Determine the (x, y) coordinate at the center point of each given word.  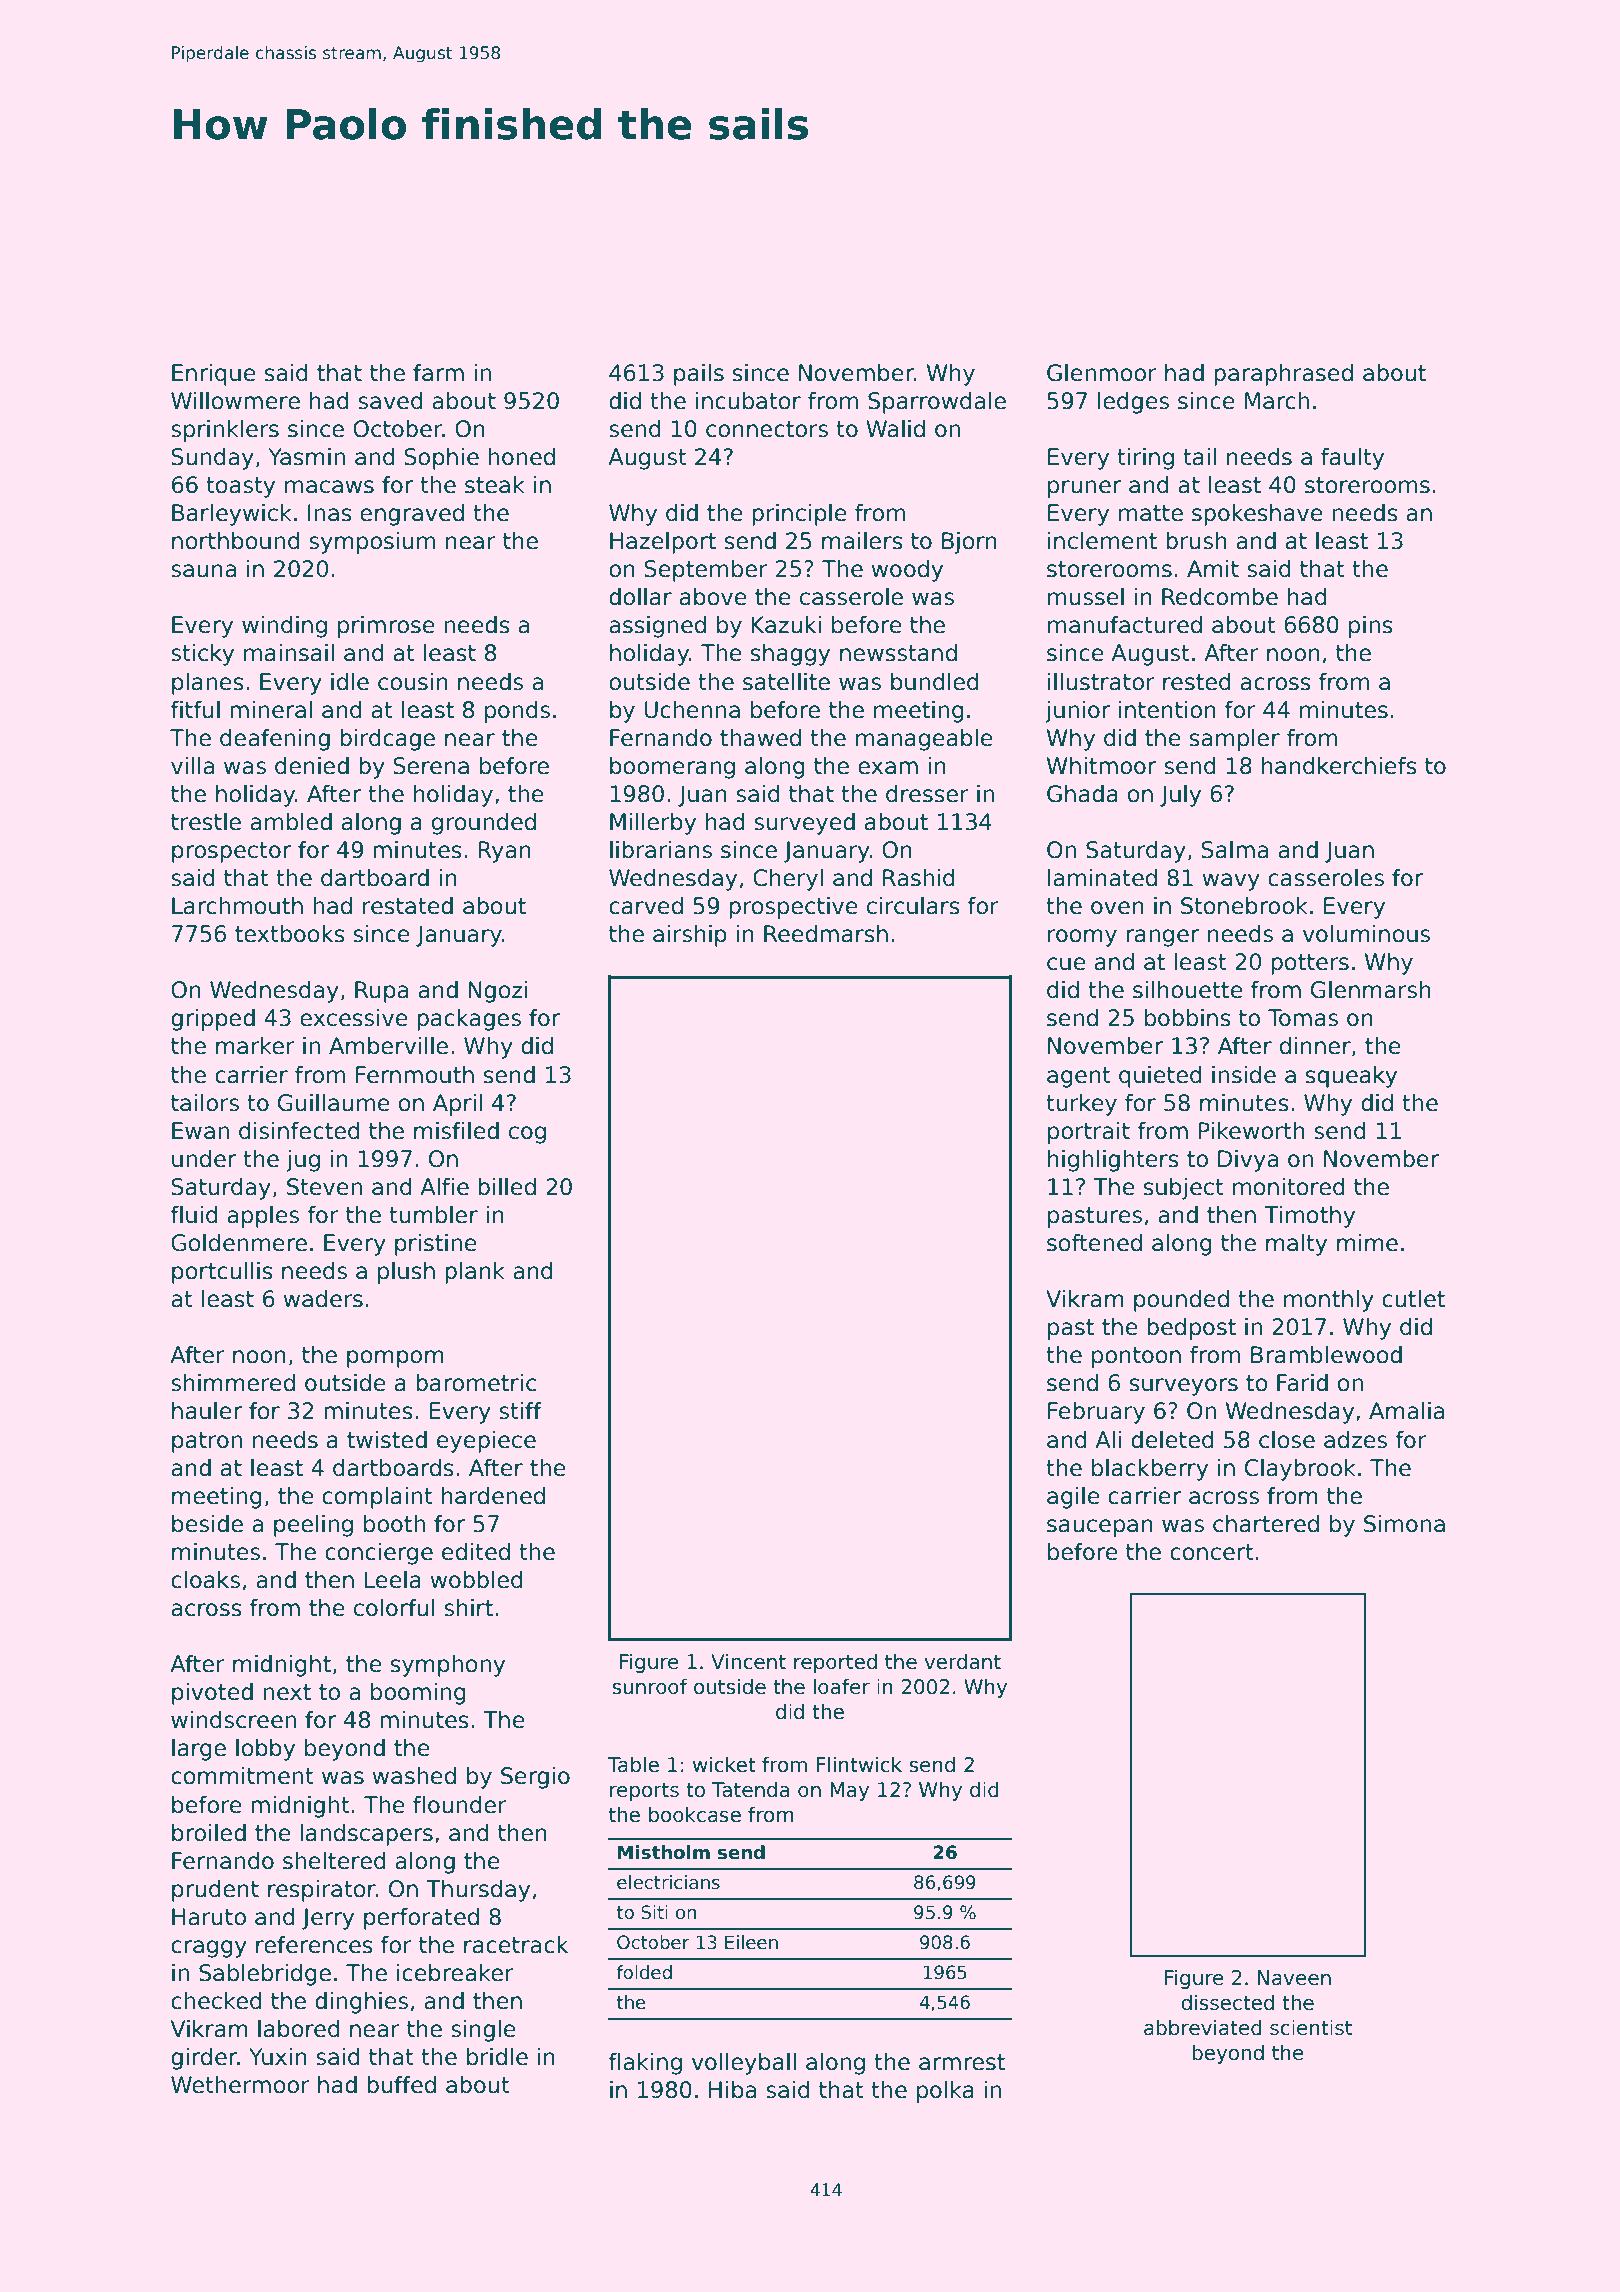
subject (1184, 1189)
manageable (924, 740)
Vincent (748, 1661)
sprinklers (225, 431)
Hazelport (663, 543)
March (1277, 401)
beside (207, 1524)
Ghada (1082, 794)
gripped (213, 1020)
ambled (291, 822)
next (287, 1692)
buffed (401, 2085)
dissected (1227, 2002)
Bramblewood (1326, 1355)
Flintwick (859, 1764)
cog (527, 1135)
